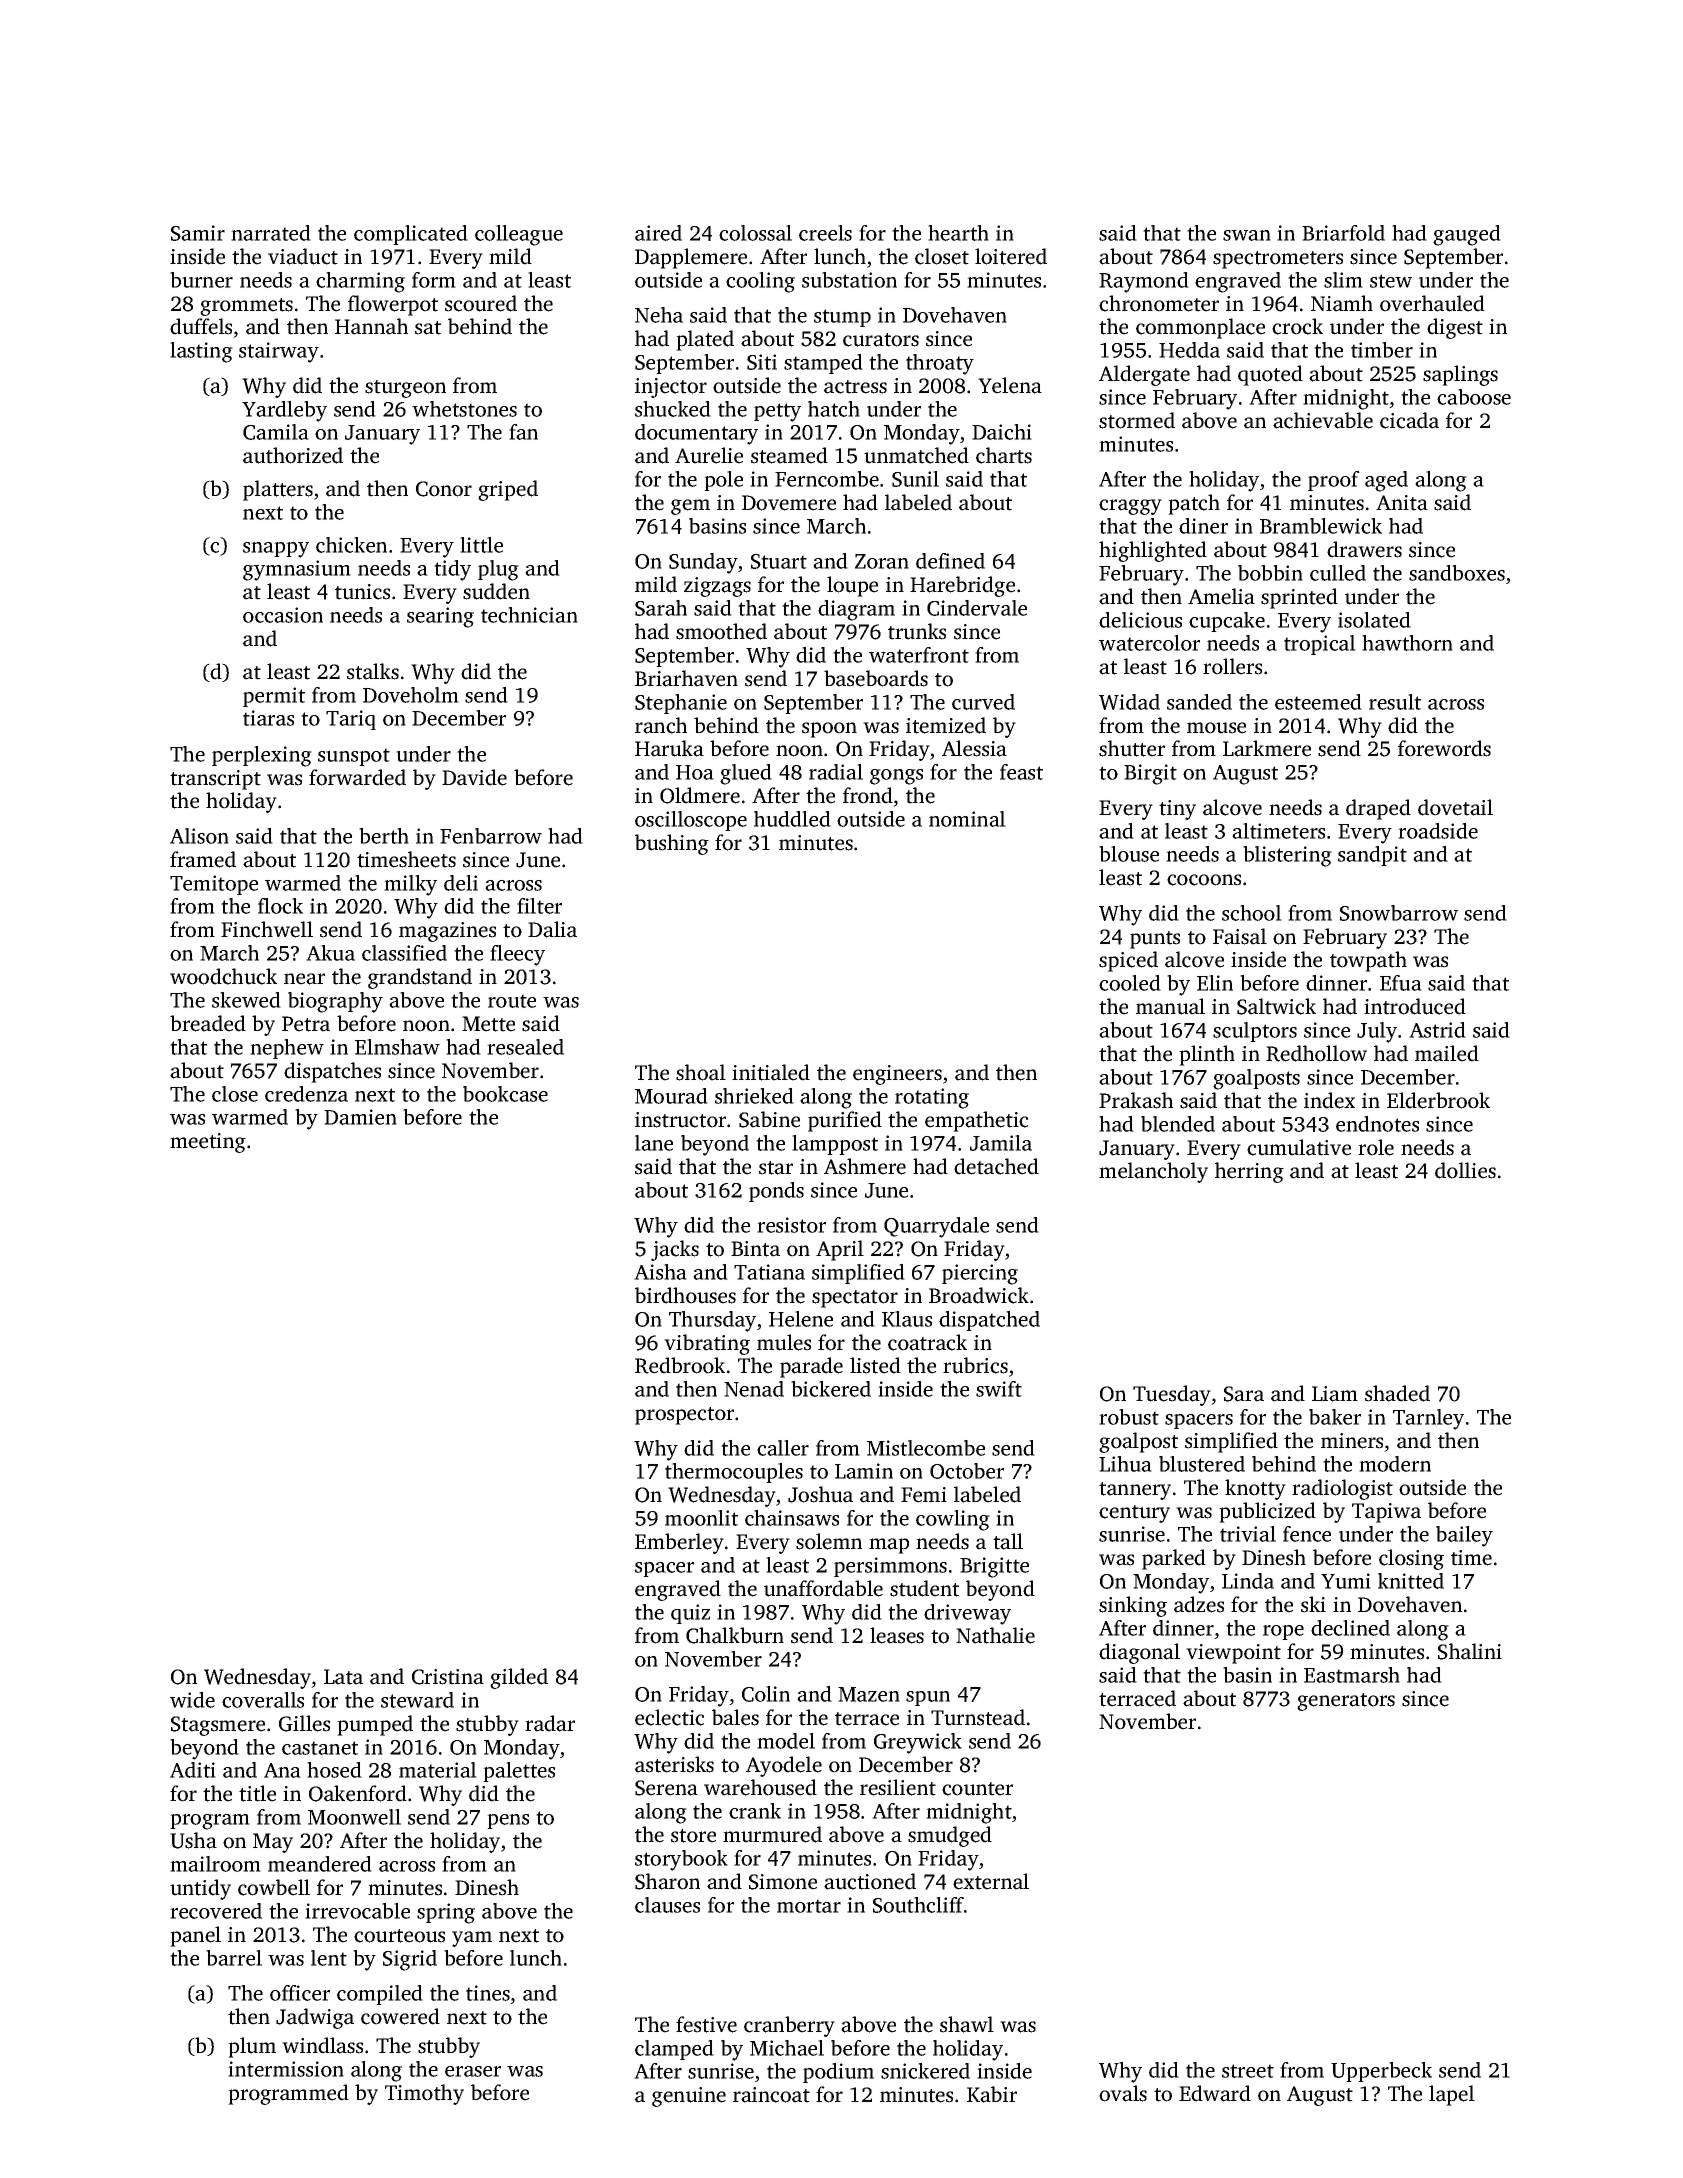  I want to click on transcript, so click(215, 780).
